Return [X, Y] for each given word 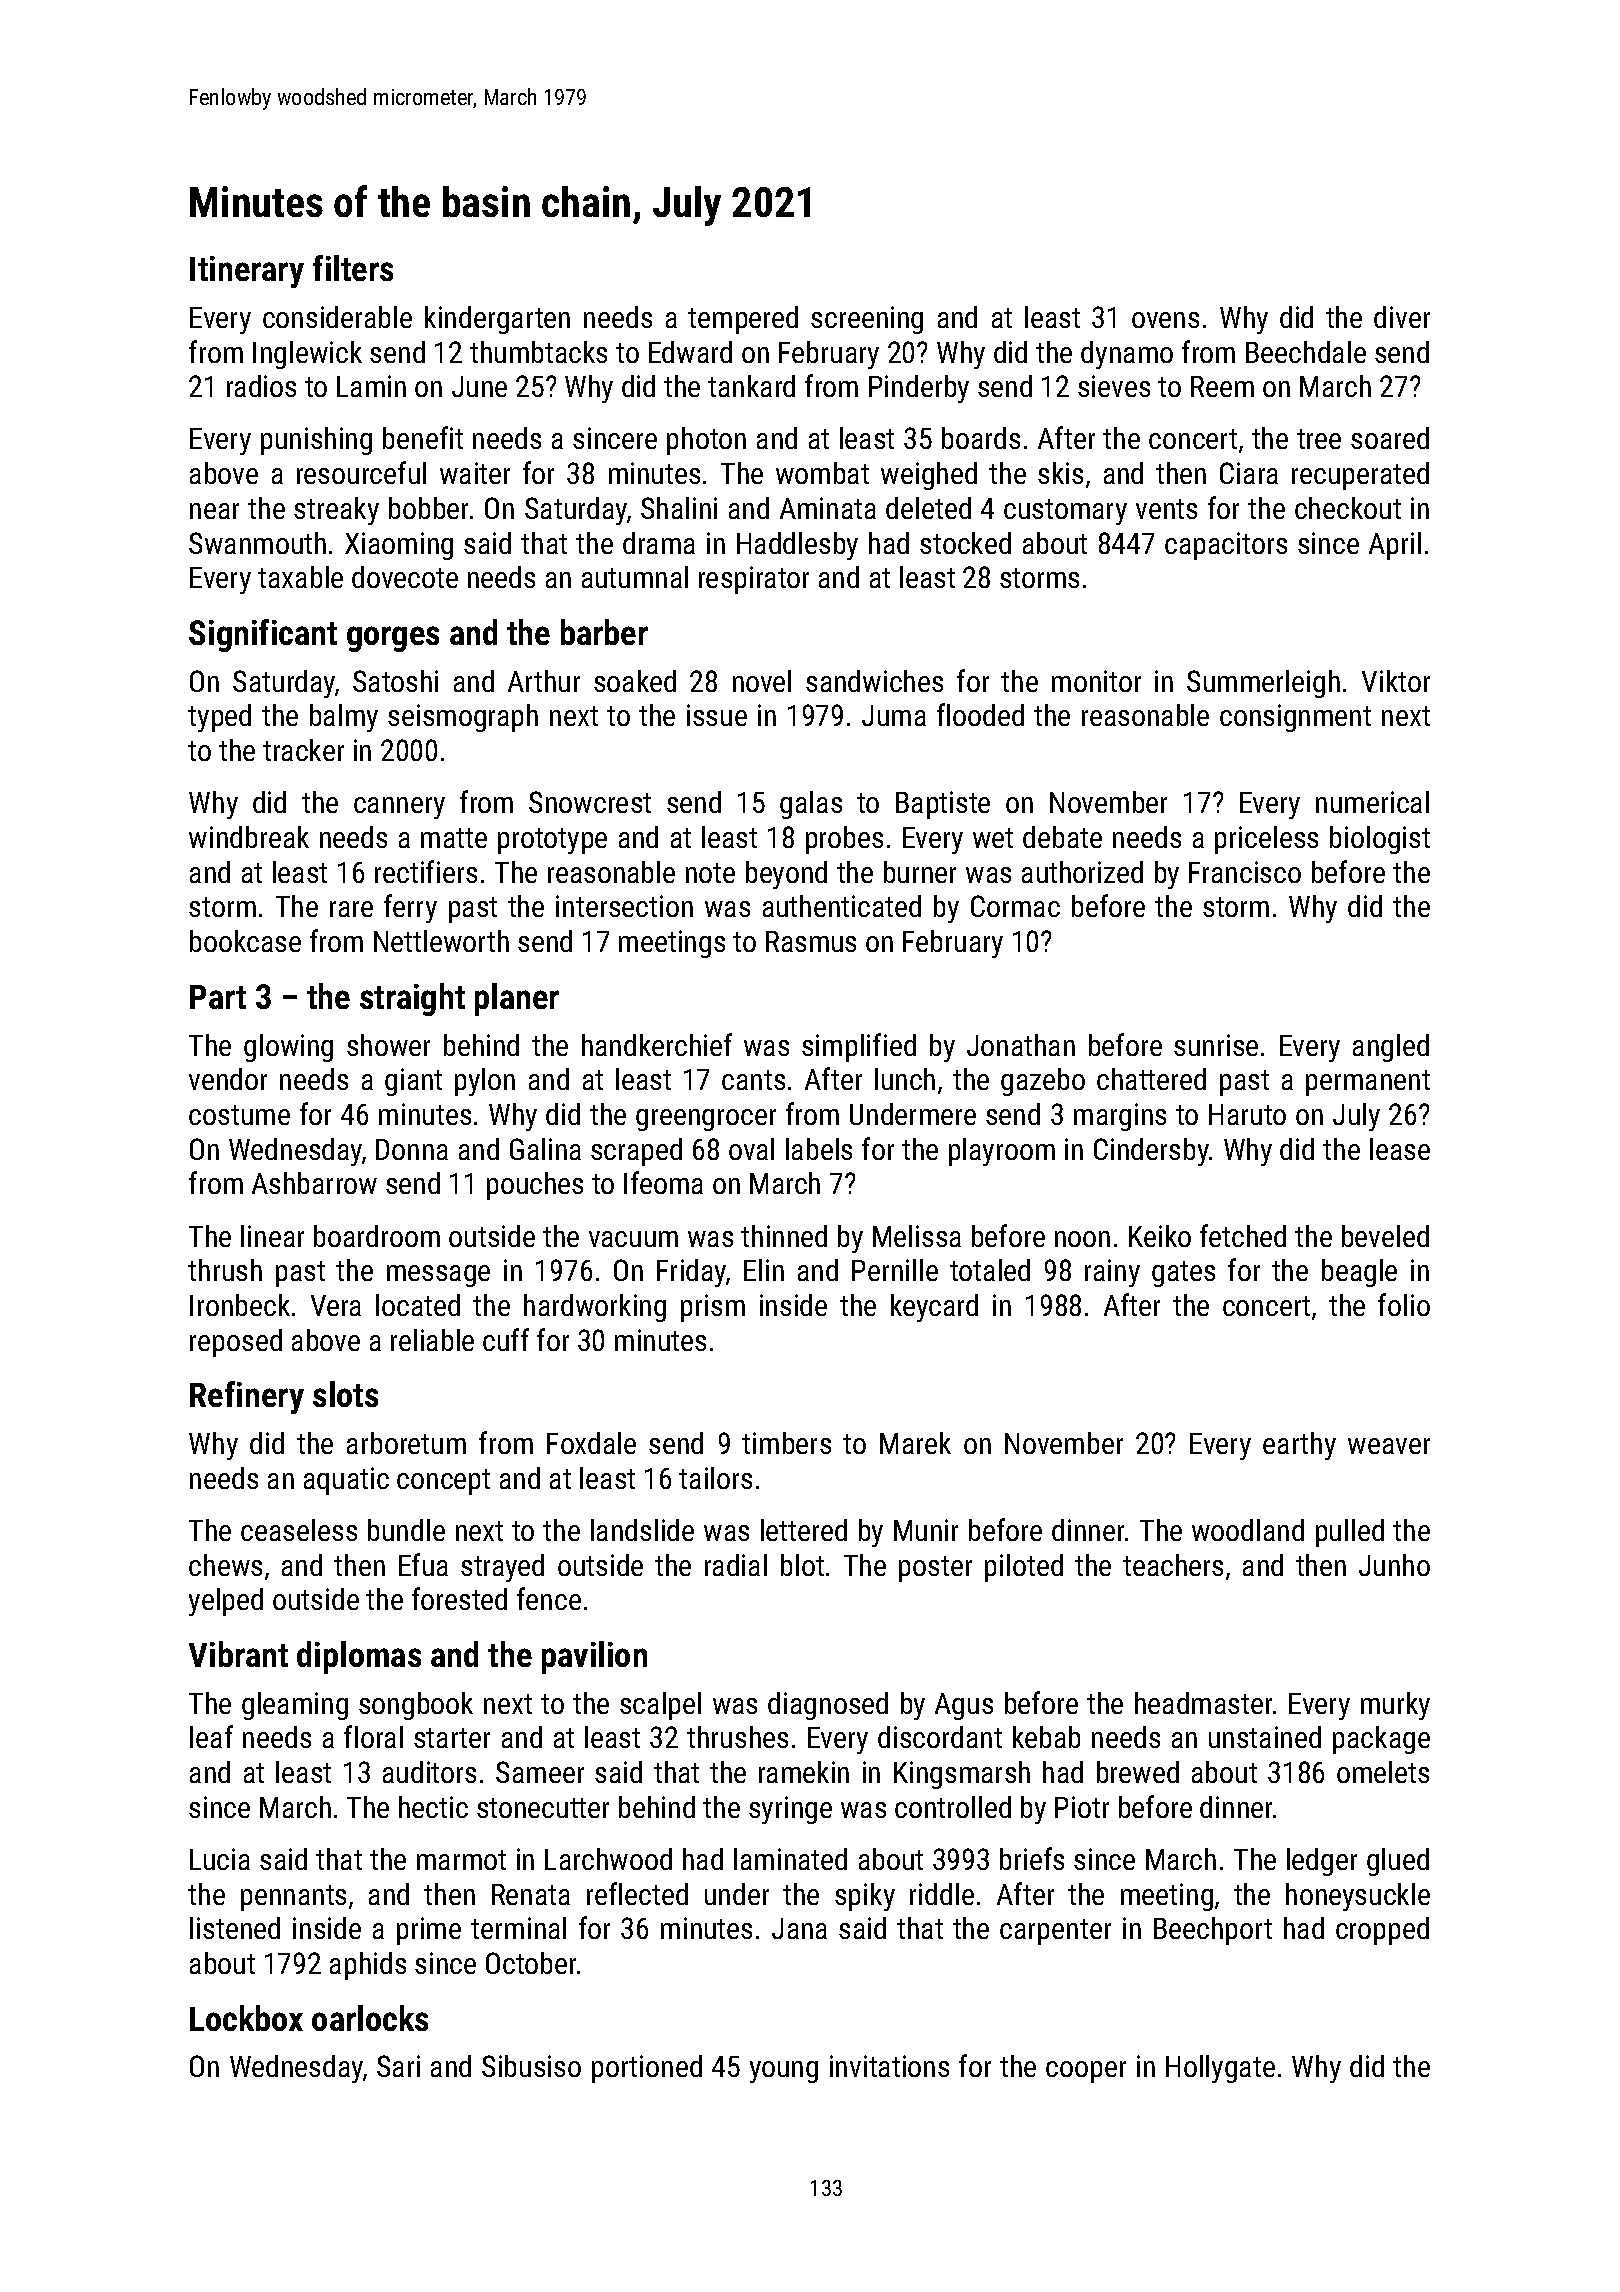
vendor [228, 1079]
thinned [784, 1236]
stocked [965, 543]
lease [1400, 1149]
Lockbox [246, 2018]
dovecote [405, 577]
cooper [1086, 2072]
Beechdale [1306, 352]
